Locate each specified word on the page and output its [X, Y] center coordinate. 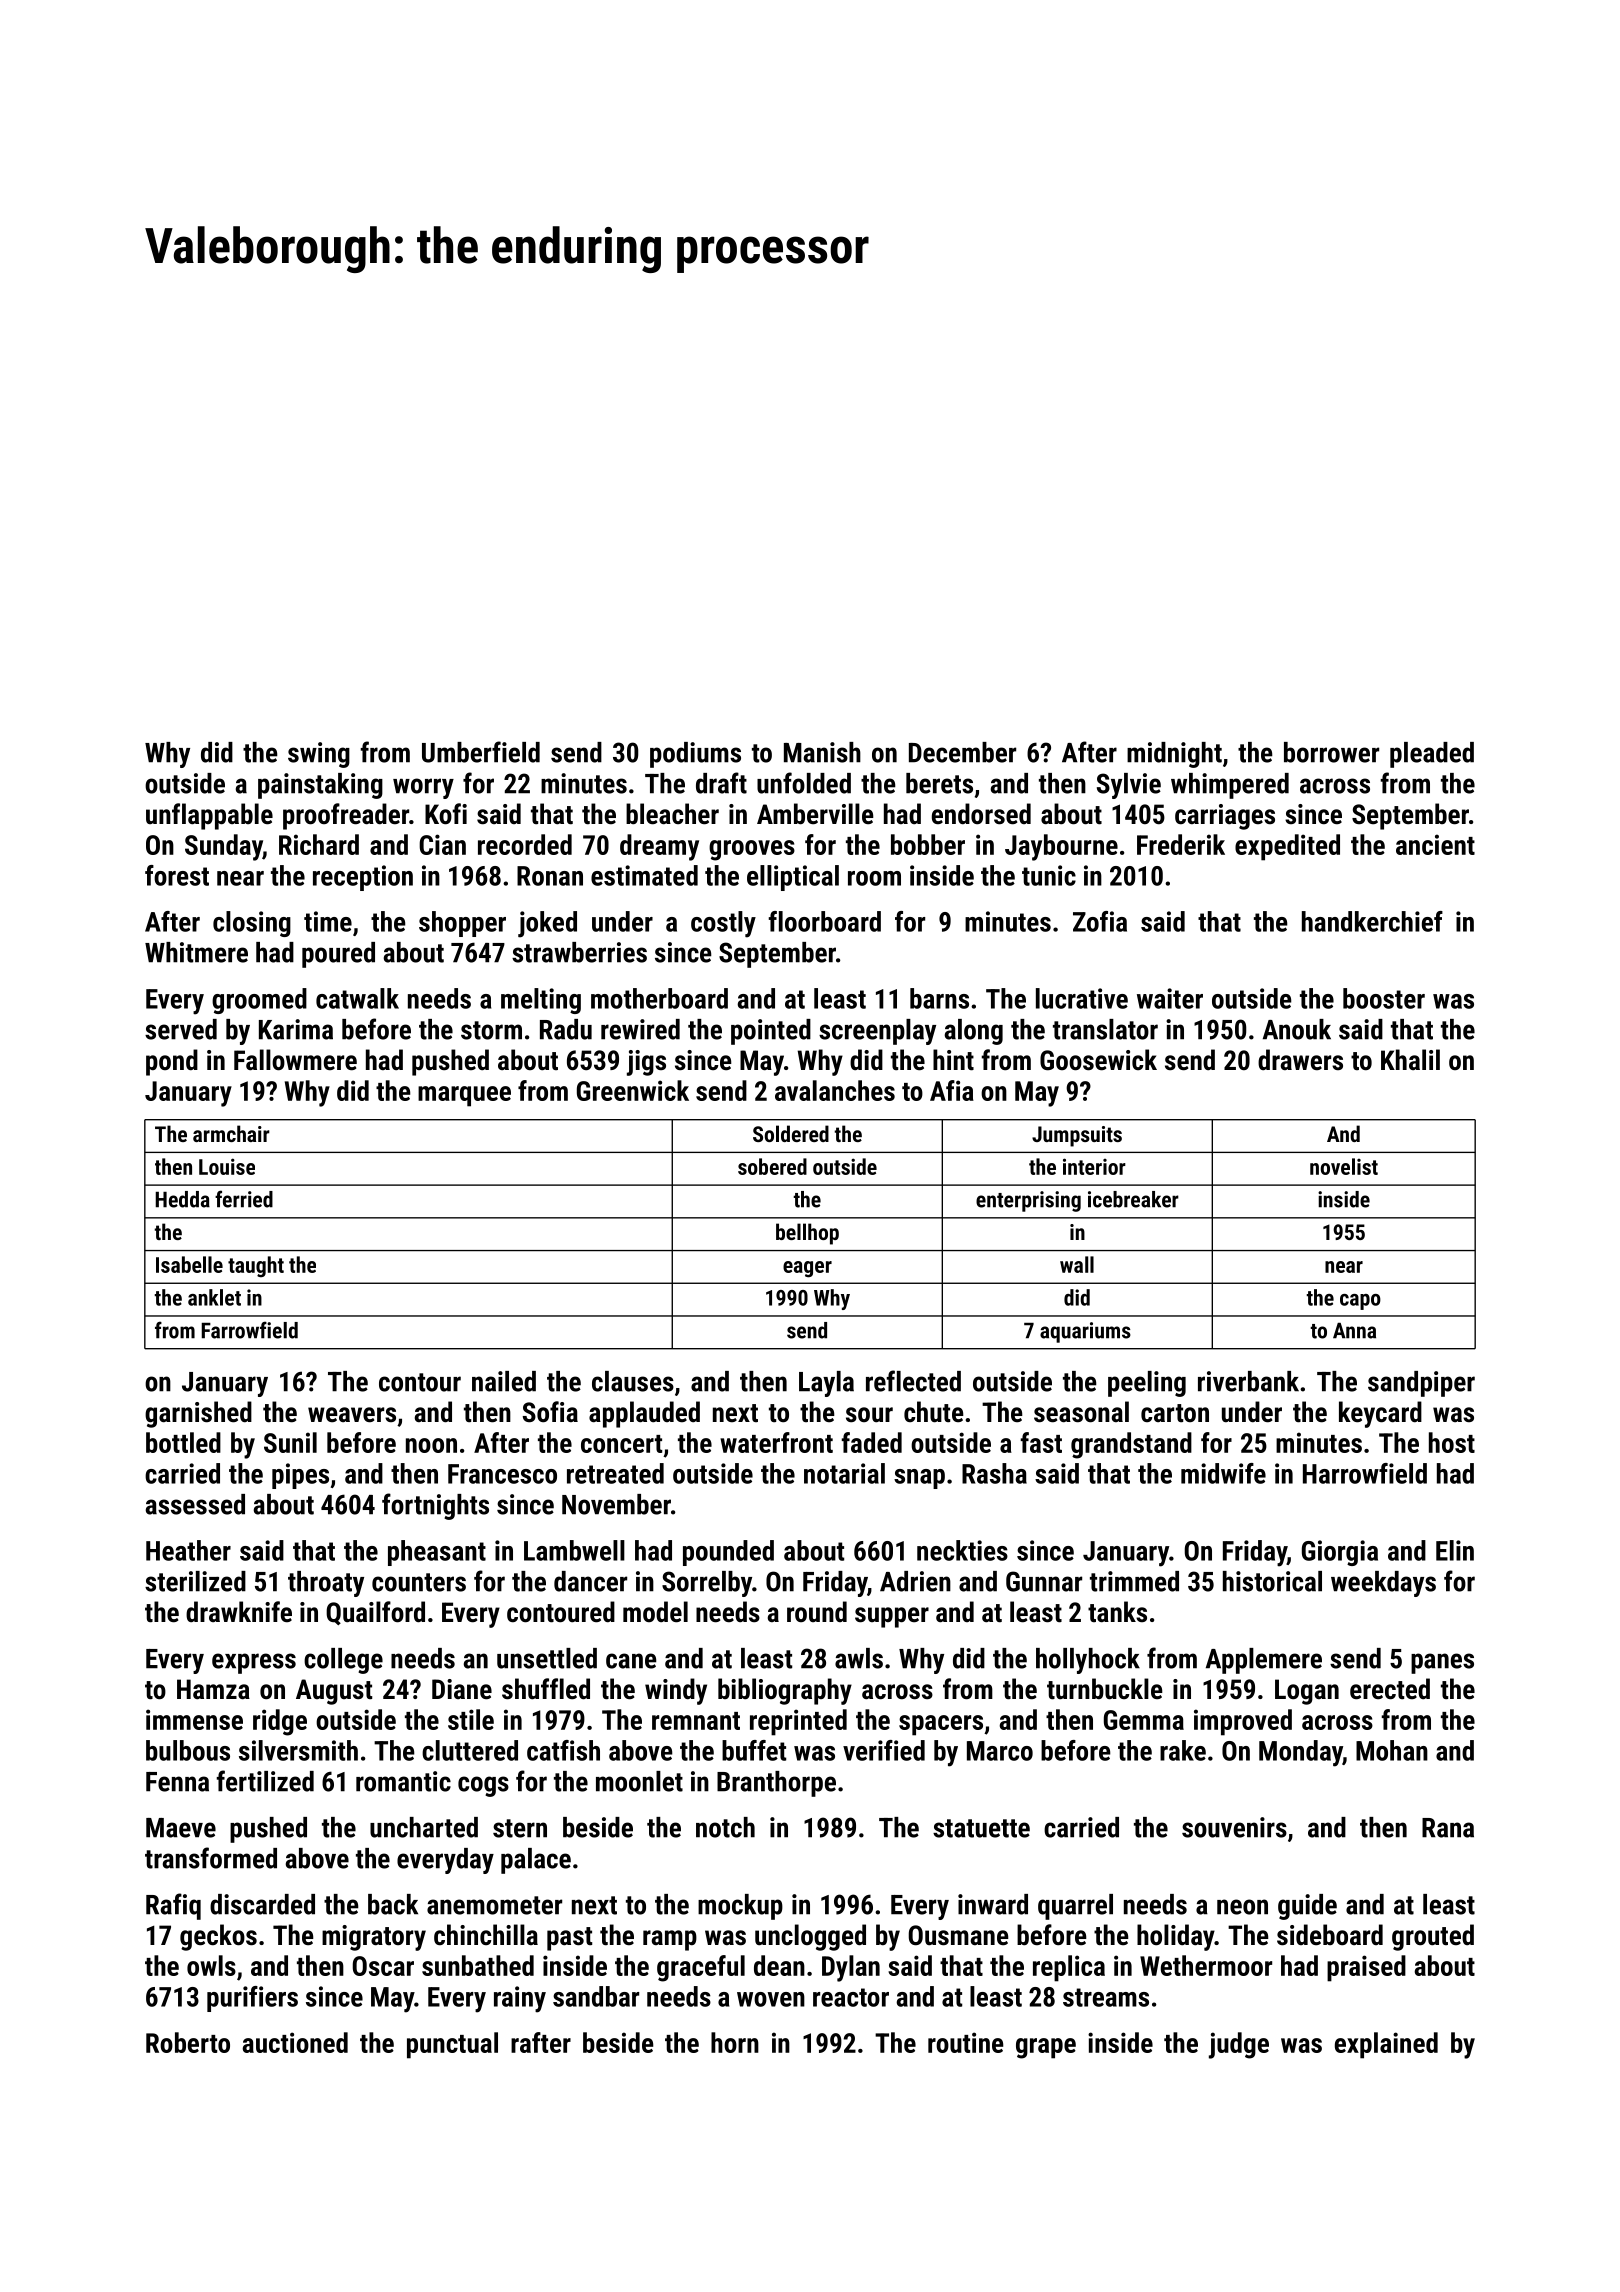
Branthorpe [776, 1784]
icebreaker [1133, 1199]
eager [807, 1269]
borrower [1331, 752]
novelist [1344, 1166]
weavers [352, 1415]
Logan [1307, 1692]
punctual [452, 2045]
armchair [231, 1133]
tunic [1049, 875]
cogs [483, 1786]
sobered [772, 1166]
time [328, 921]
